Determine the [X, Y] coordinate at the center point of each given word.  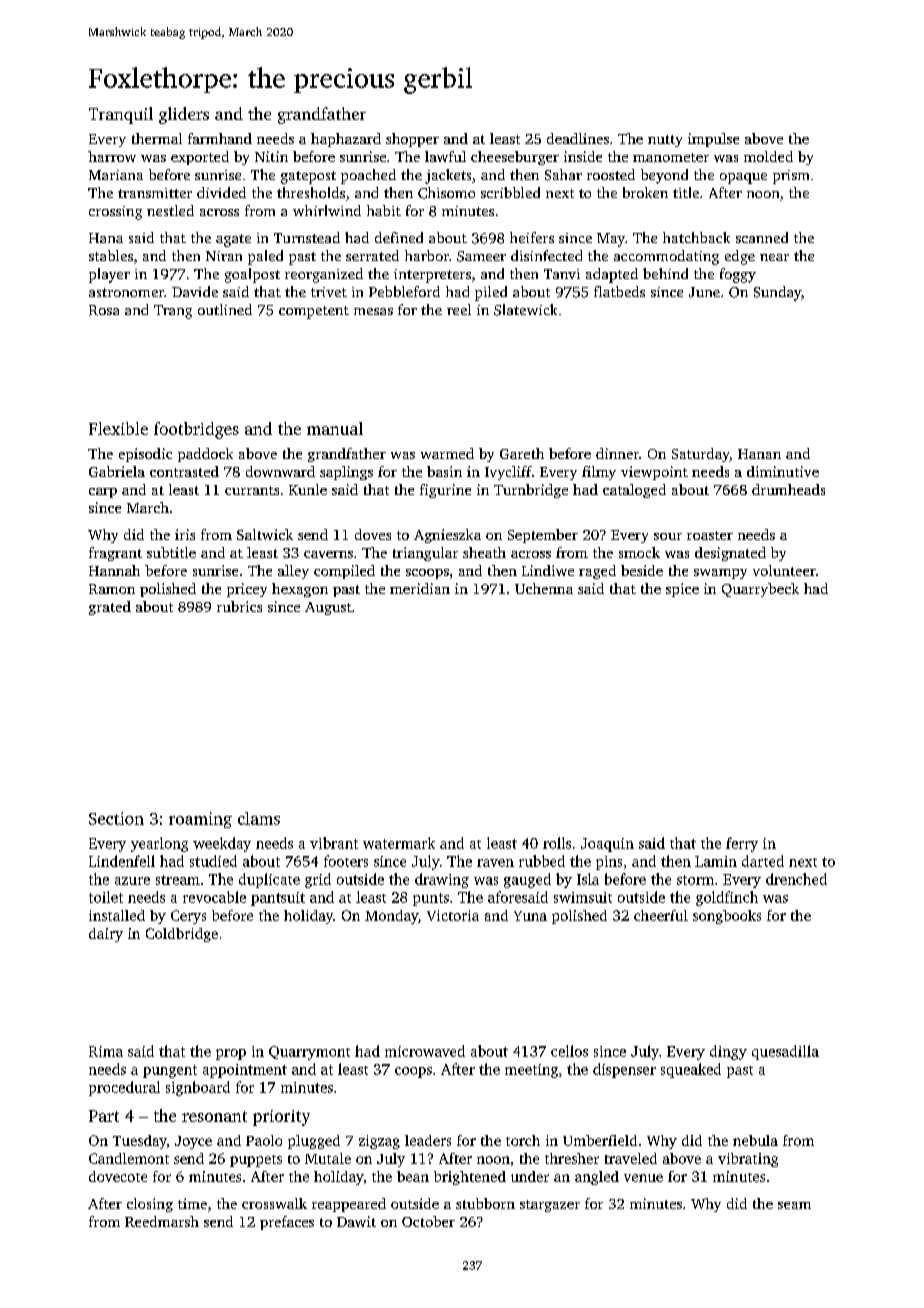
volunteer [784, 570]
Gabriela [117, 471]
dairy [106, 935]
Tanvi [562, 274]
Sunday [777, 293]
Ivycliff [508, 473]
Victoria [453, 915]
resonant [214, 1116]
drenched [796, 879]
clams [259, 818]
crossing [115, 213]
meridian [420, 588]
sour [668, 536]
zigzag [379, 1142]
